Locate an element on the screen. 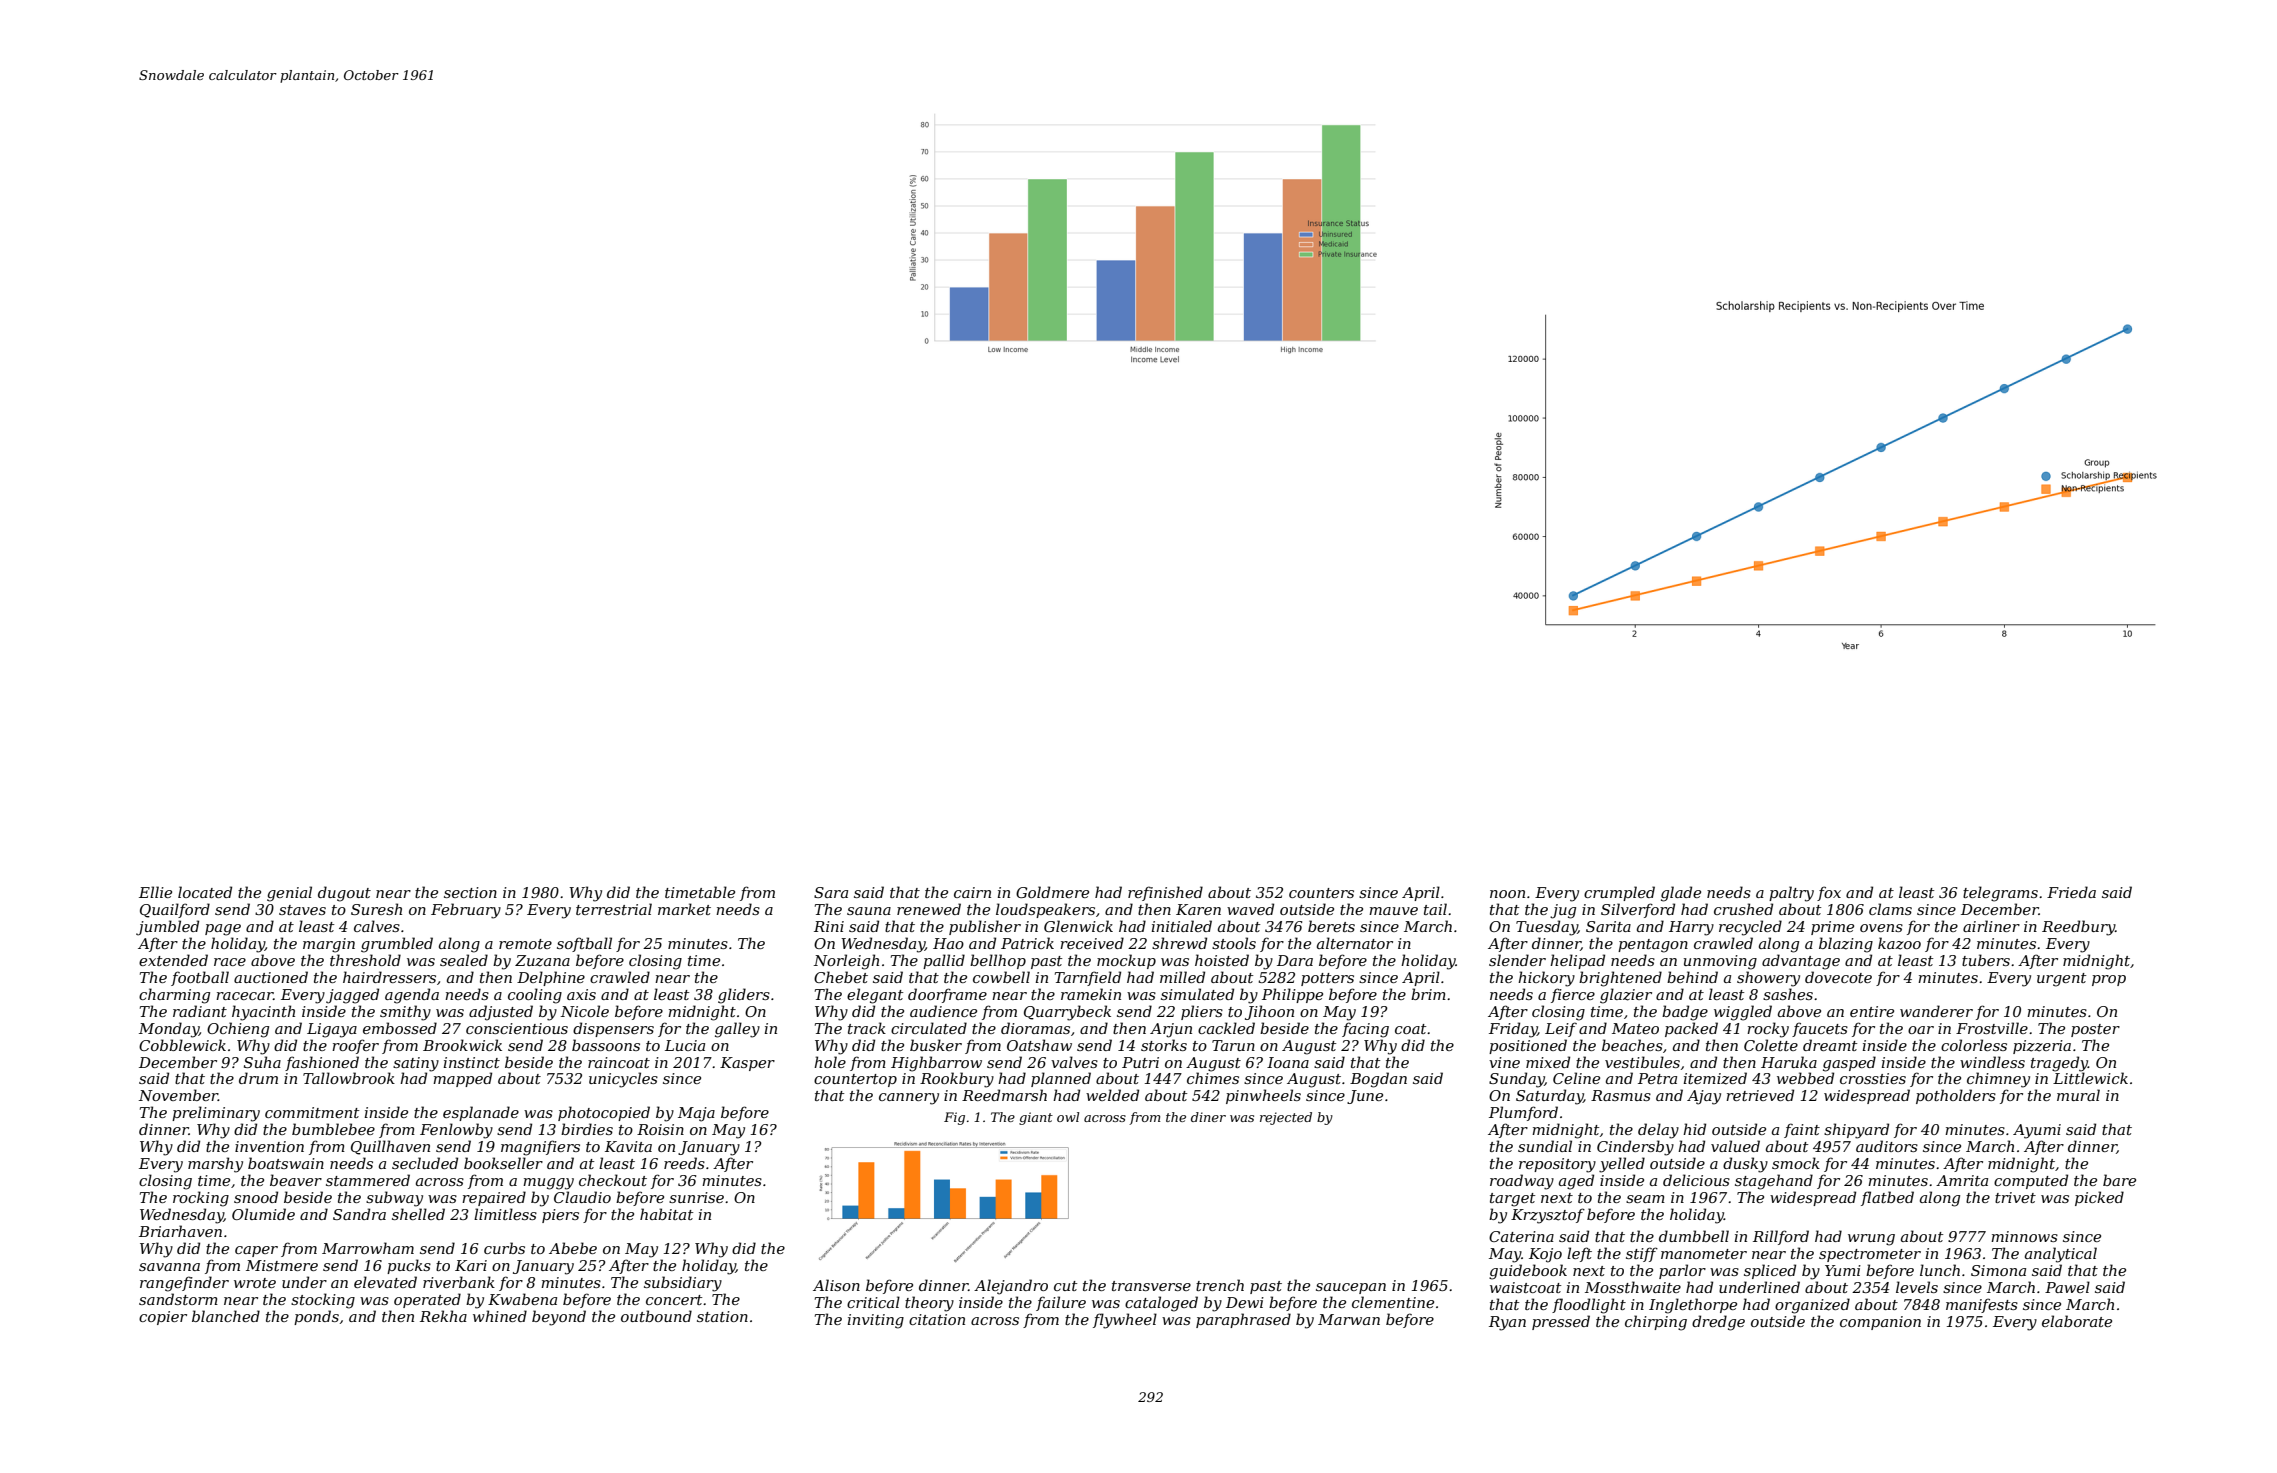  dovecote is located at coordinates (1838, 977).
